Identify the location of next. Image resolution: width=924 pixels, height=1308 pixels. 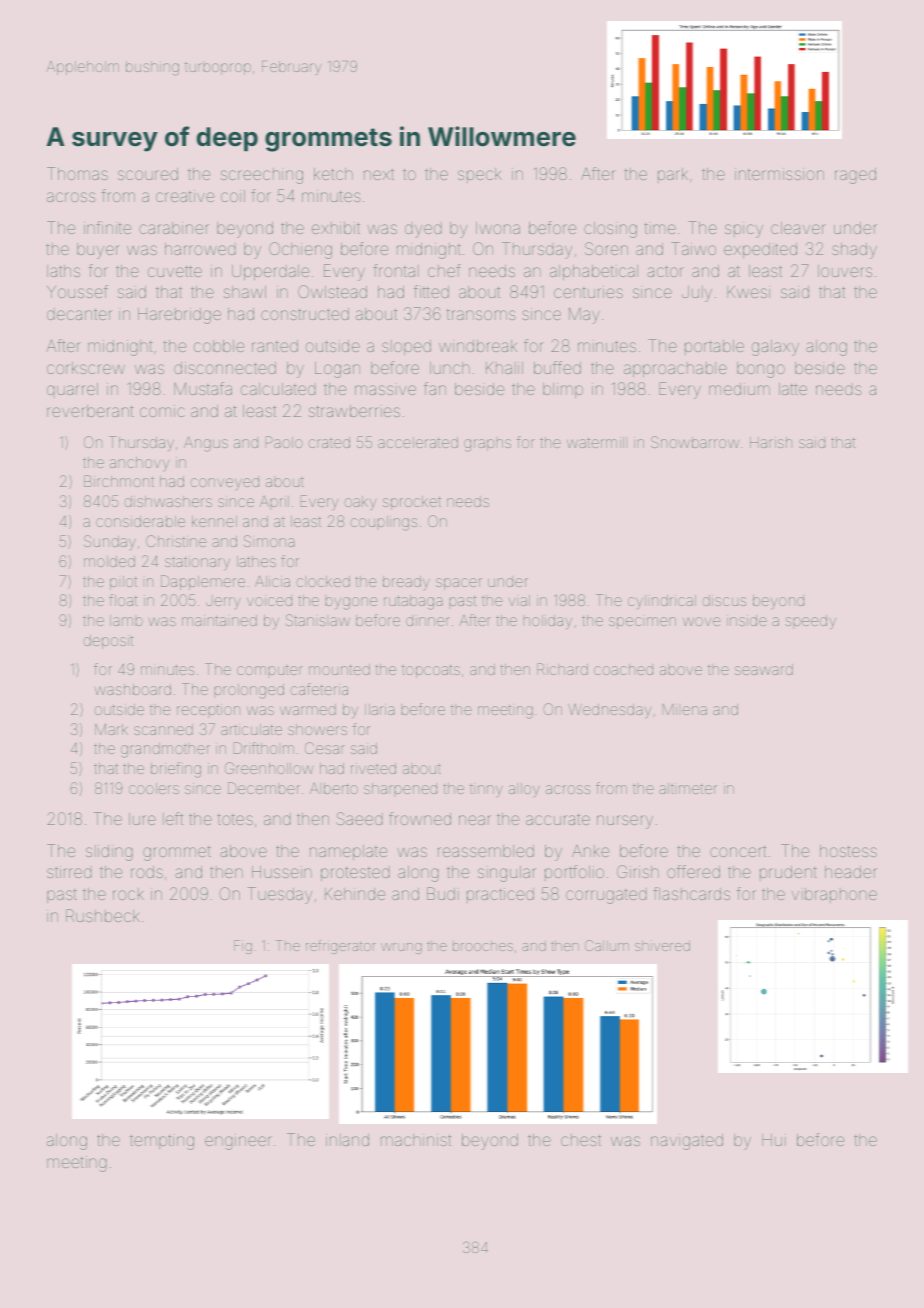
(379, 174).
